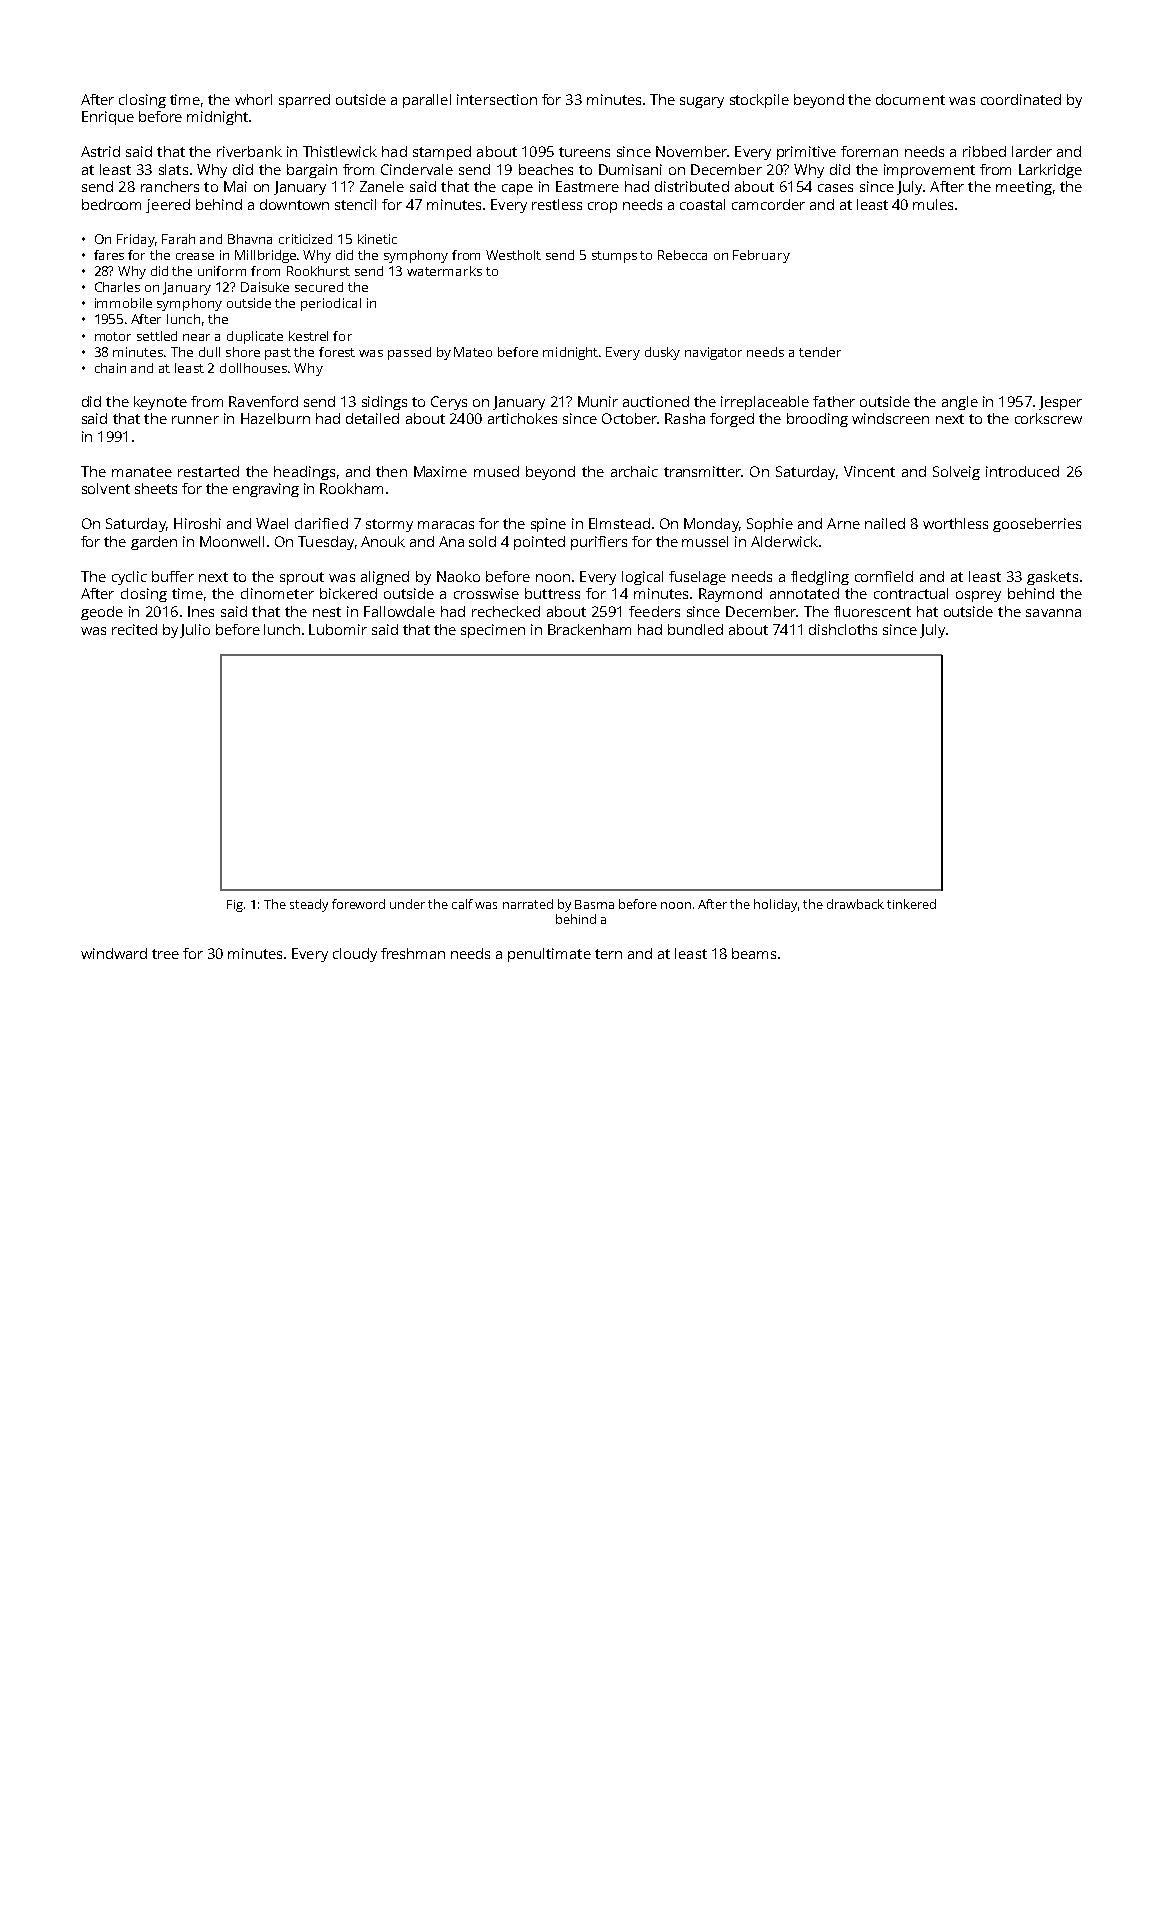  Describe the element at coordinates (1050, 171) in the screenshot. I see `Larkridge` at that location.
